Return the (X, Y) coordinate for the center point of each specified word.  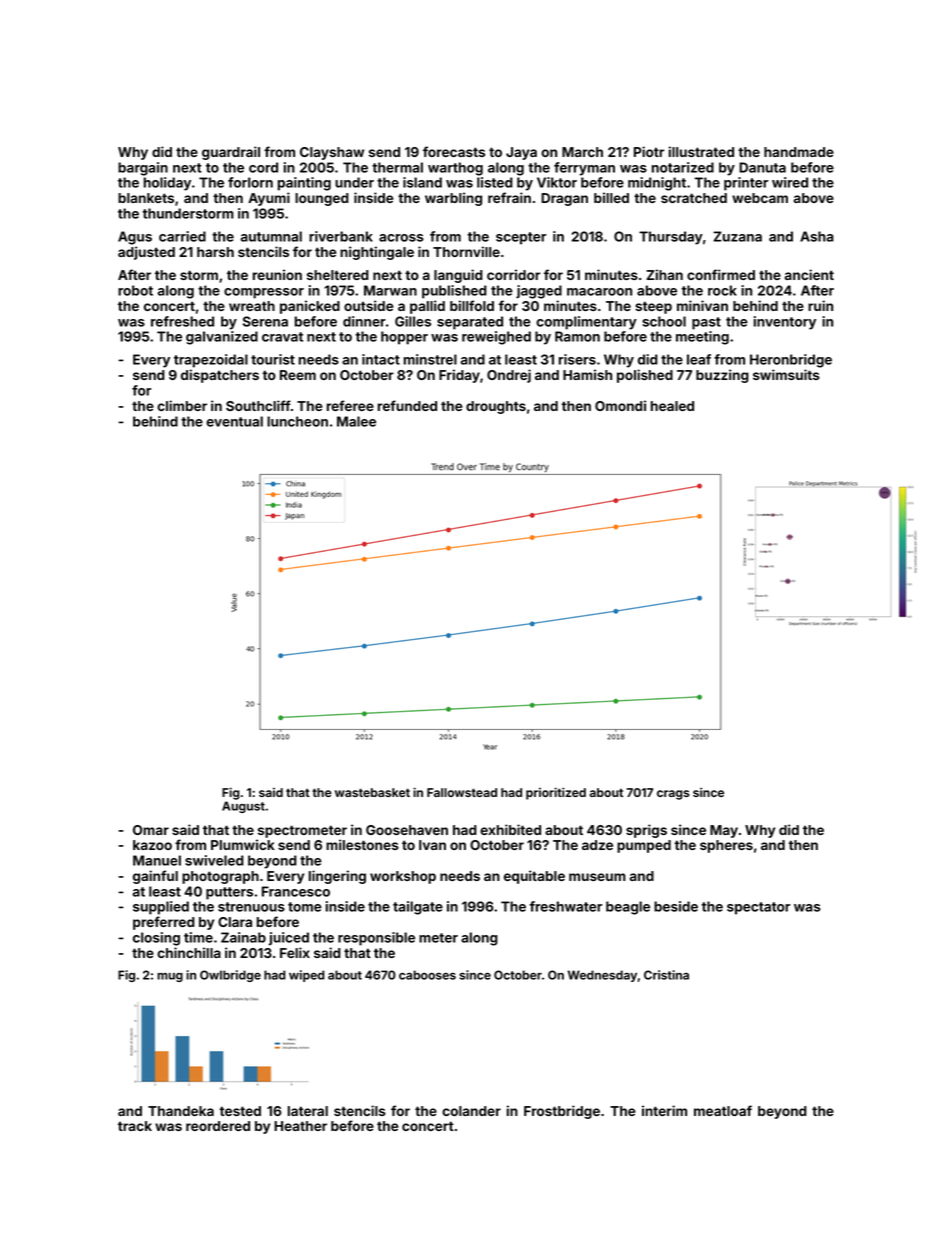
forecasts (454, 151)
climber (182, 405)
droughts (496, 407)
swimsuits (786, 374)
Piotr (649, 151)
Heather (300, 1126)
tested (240, 1111)
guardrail (231, 153)
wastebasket (372, 792)
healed (672, 406)
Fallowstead (462, 792)
